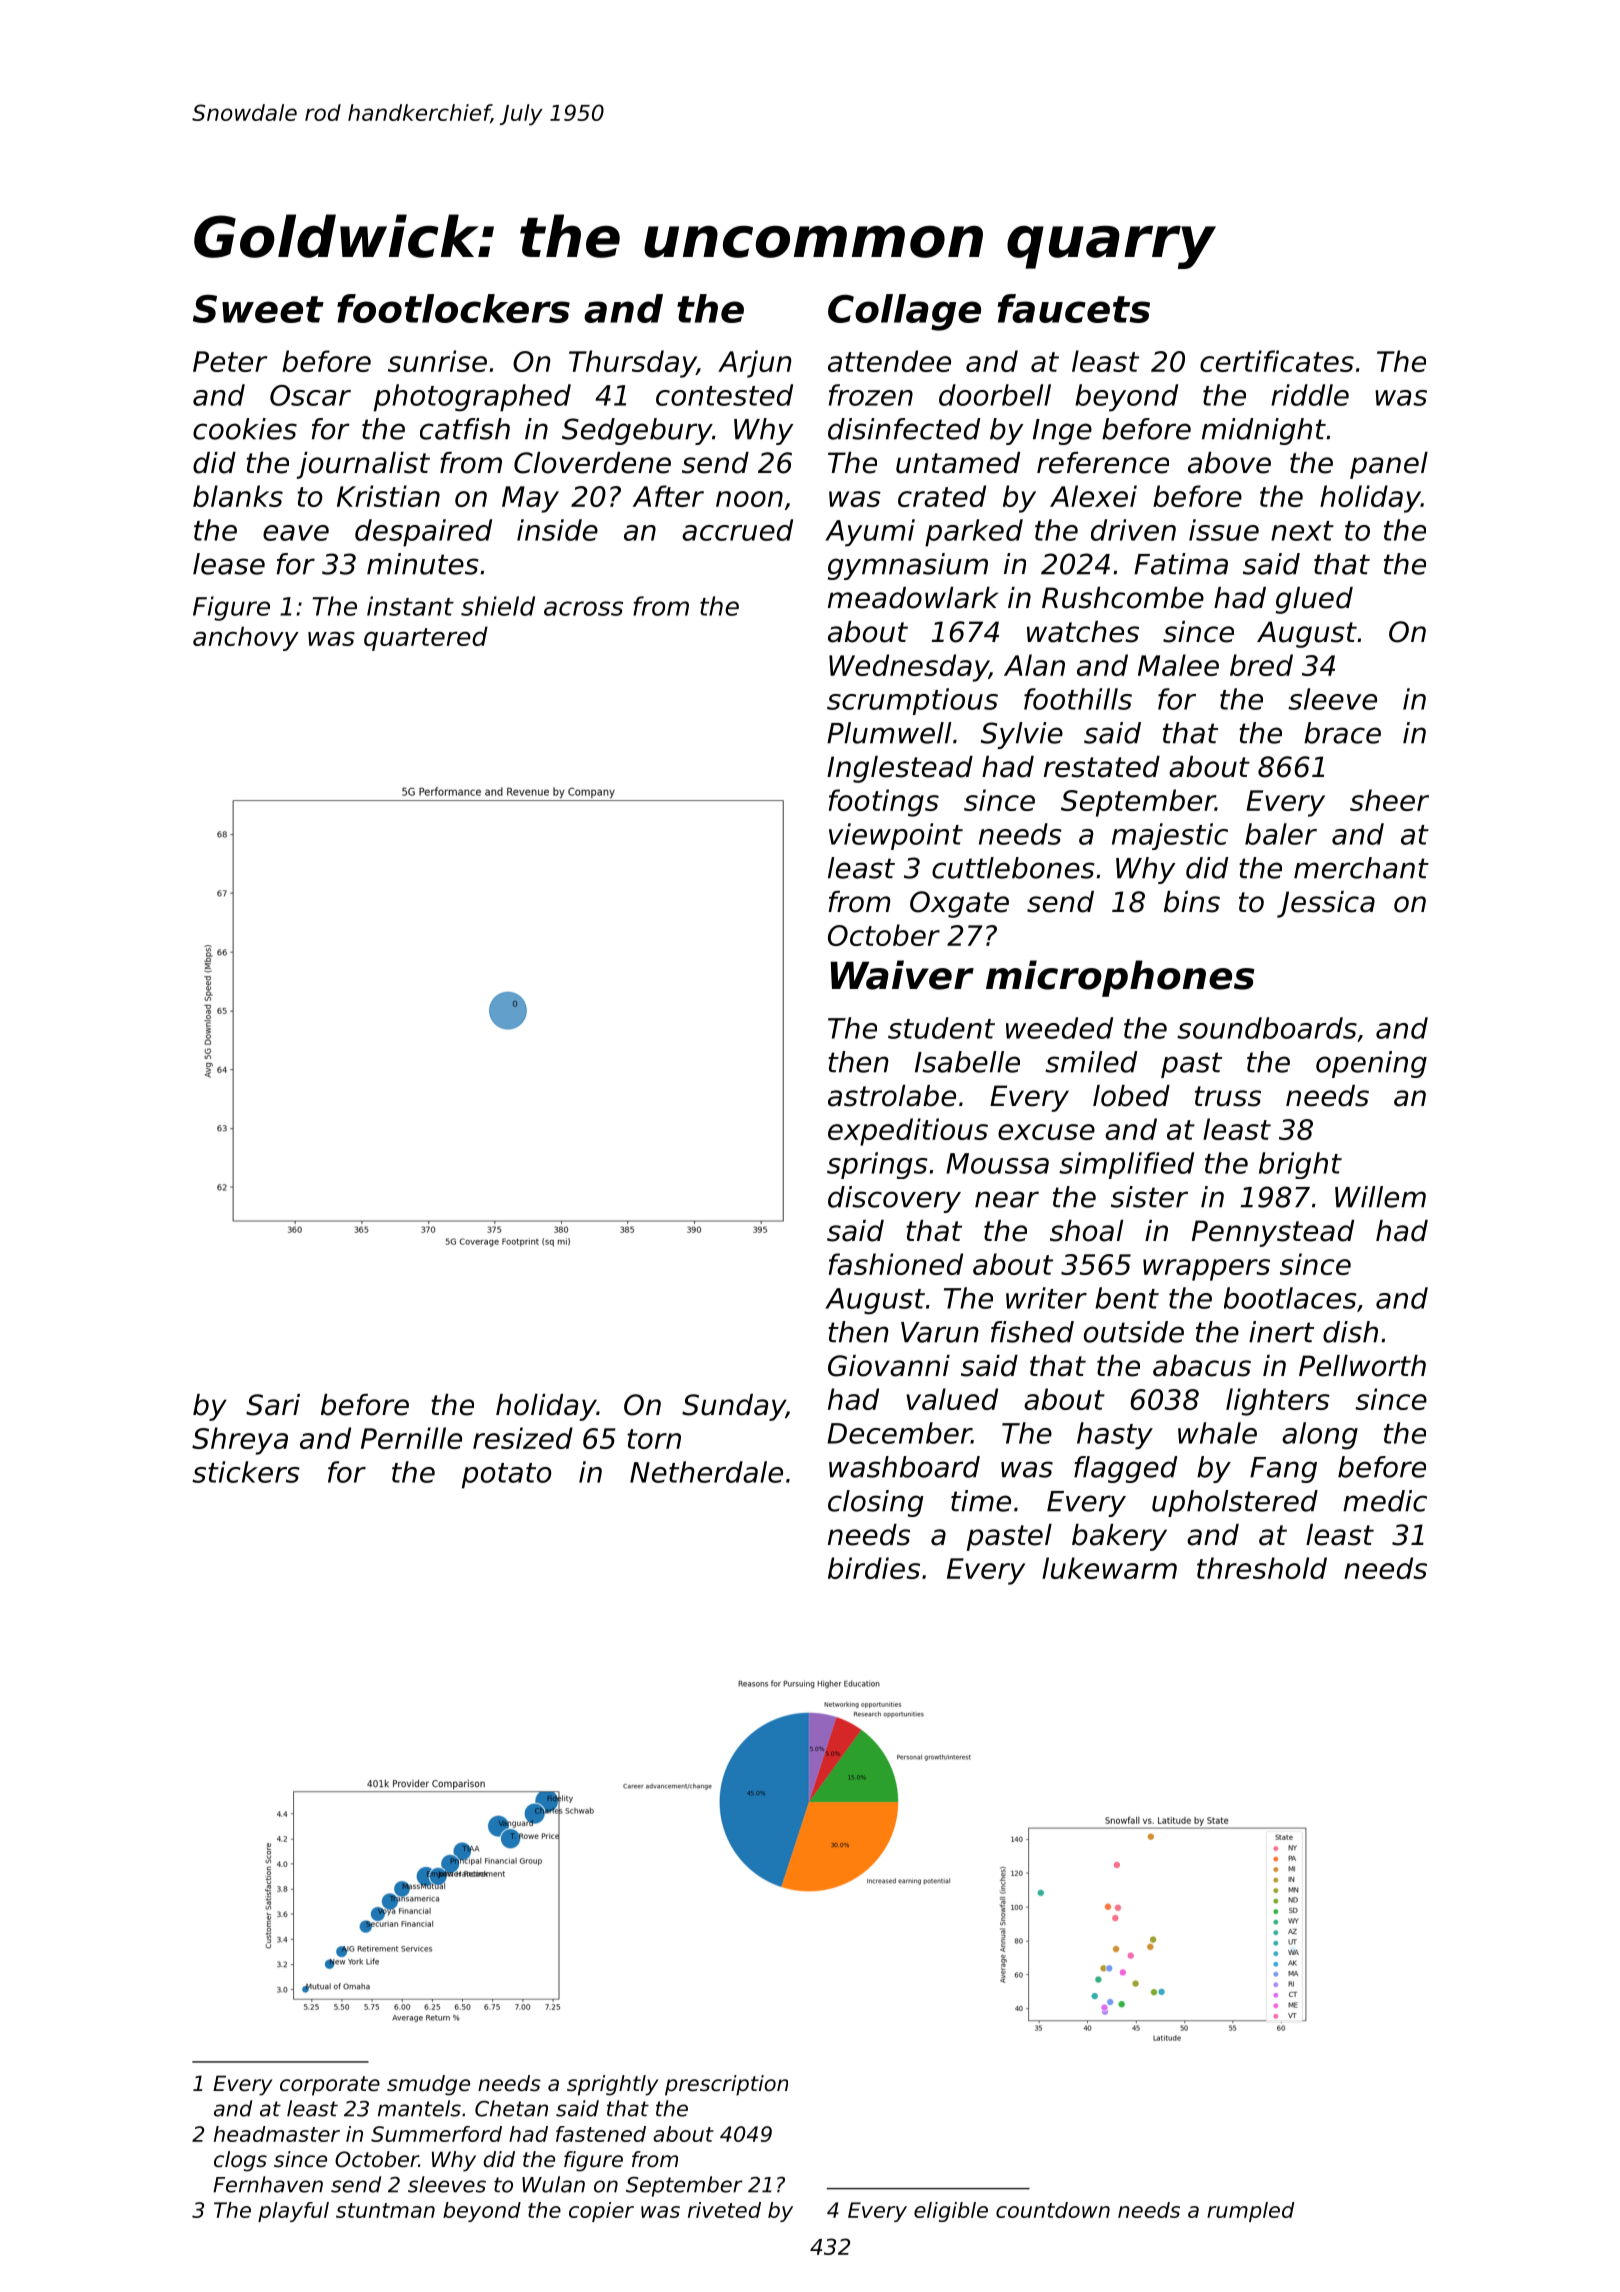  I want to click on Willem, so click(1380, 1197).
